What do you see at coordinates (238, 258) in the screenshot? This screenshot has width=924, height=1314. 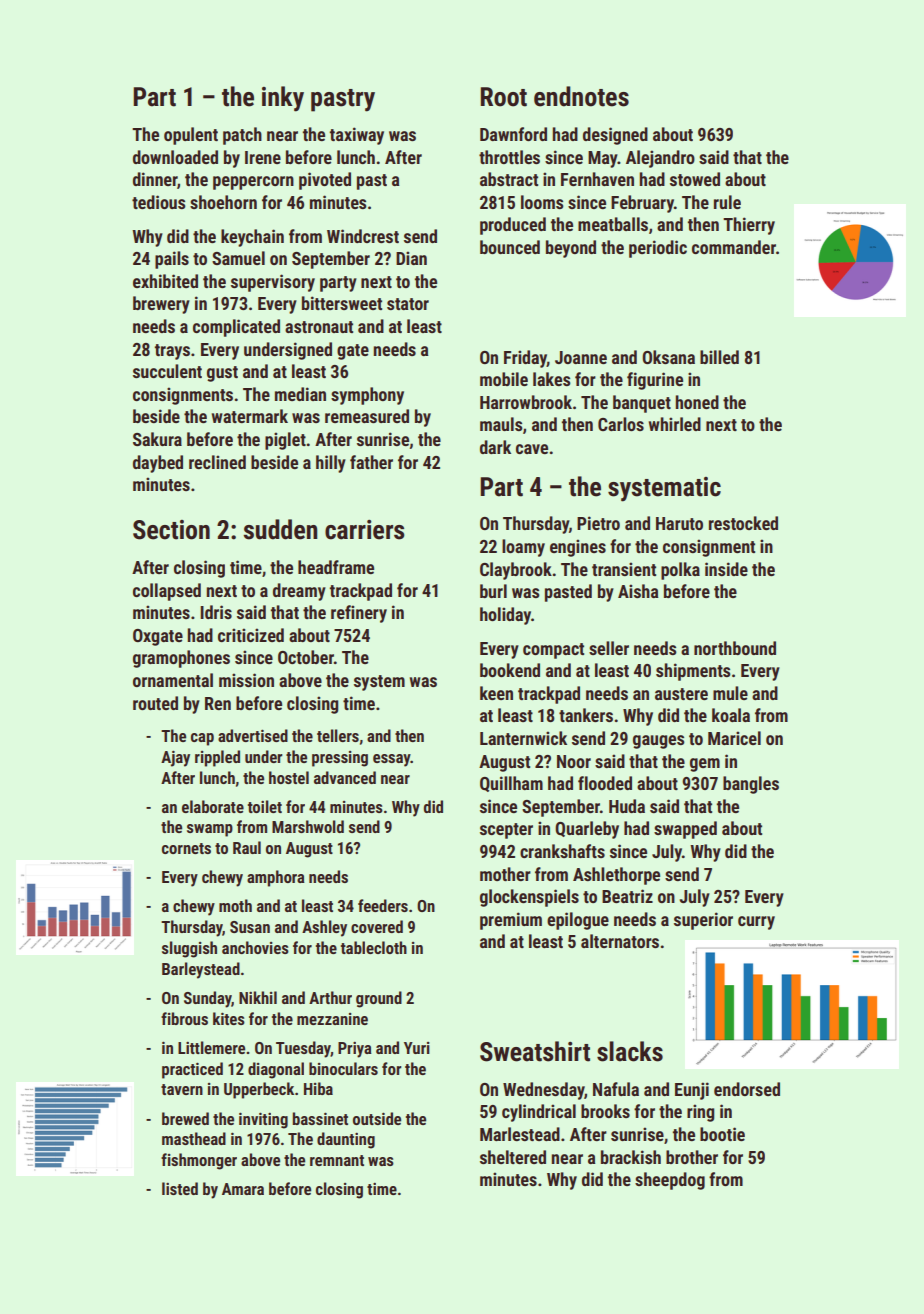 I see `Samuel` at bounding box center [238, 258].
